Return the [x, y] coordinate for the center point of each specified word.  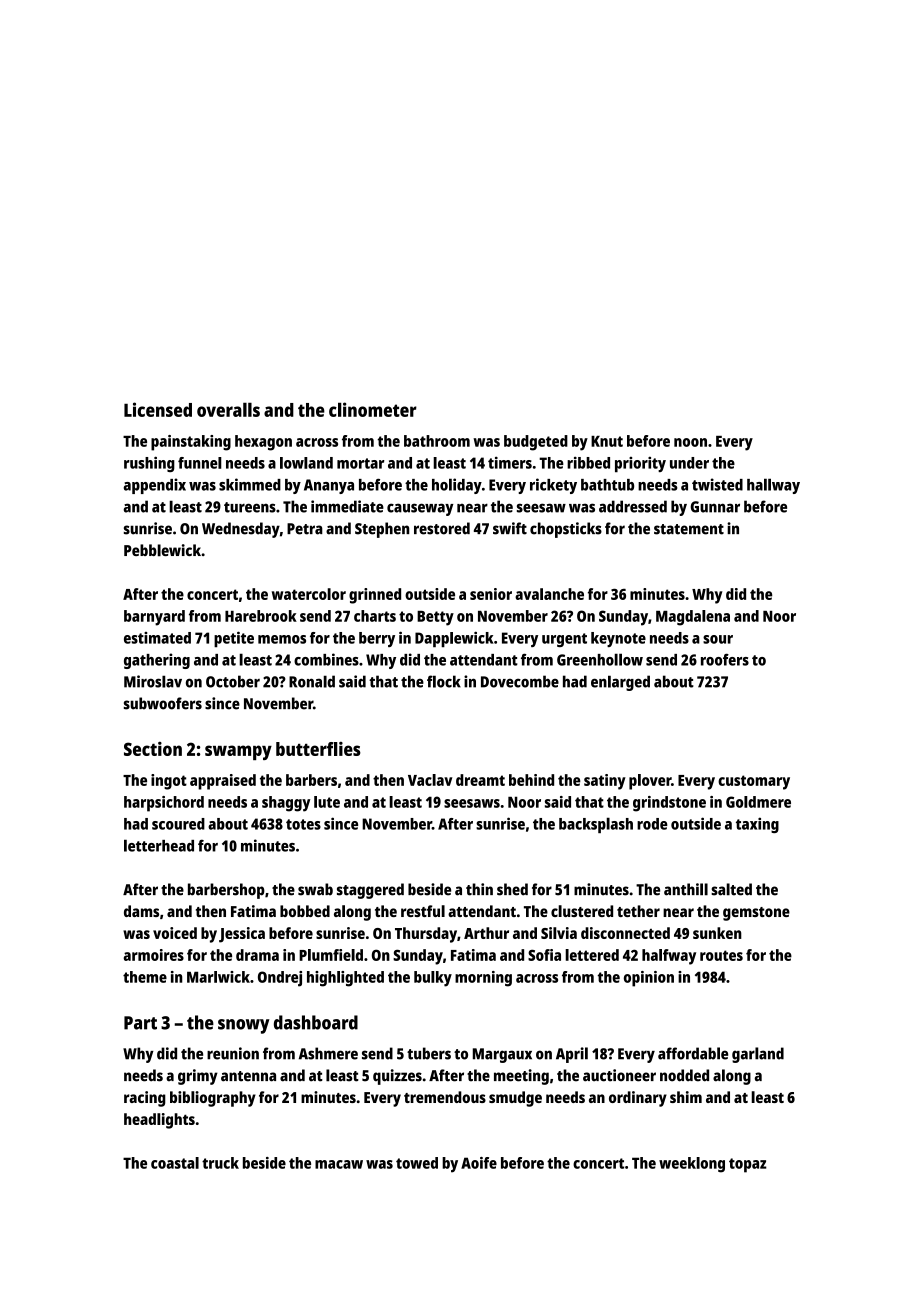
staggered [370, 891]
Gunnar [715, 507]
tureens [250, 507]
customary [754, 782]
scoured [178, 824]
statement [689, 529]
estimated [157, 638]
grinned [375, 596]
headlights [159, 1121]
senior [491, 594]
